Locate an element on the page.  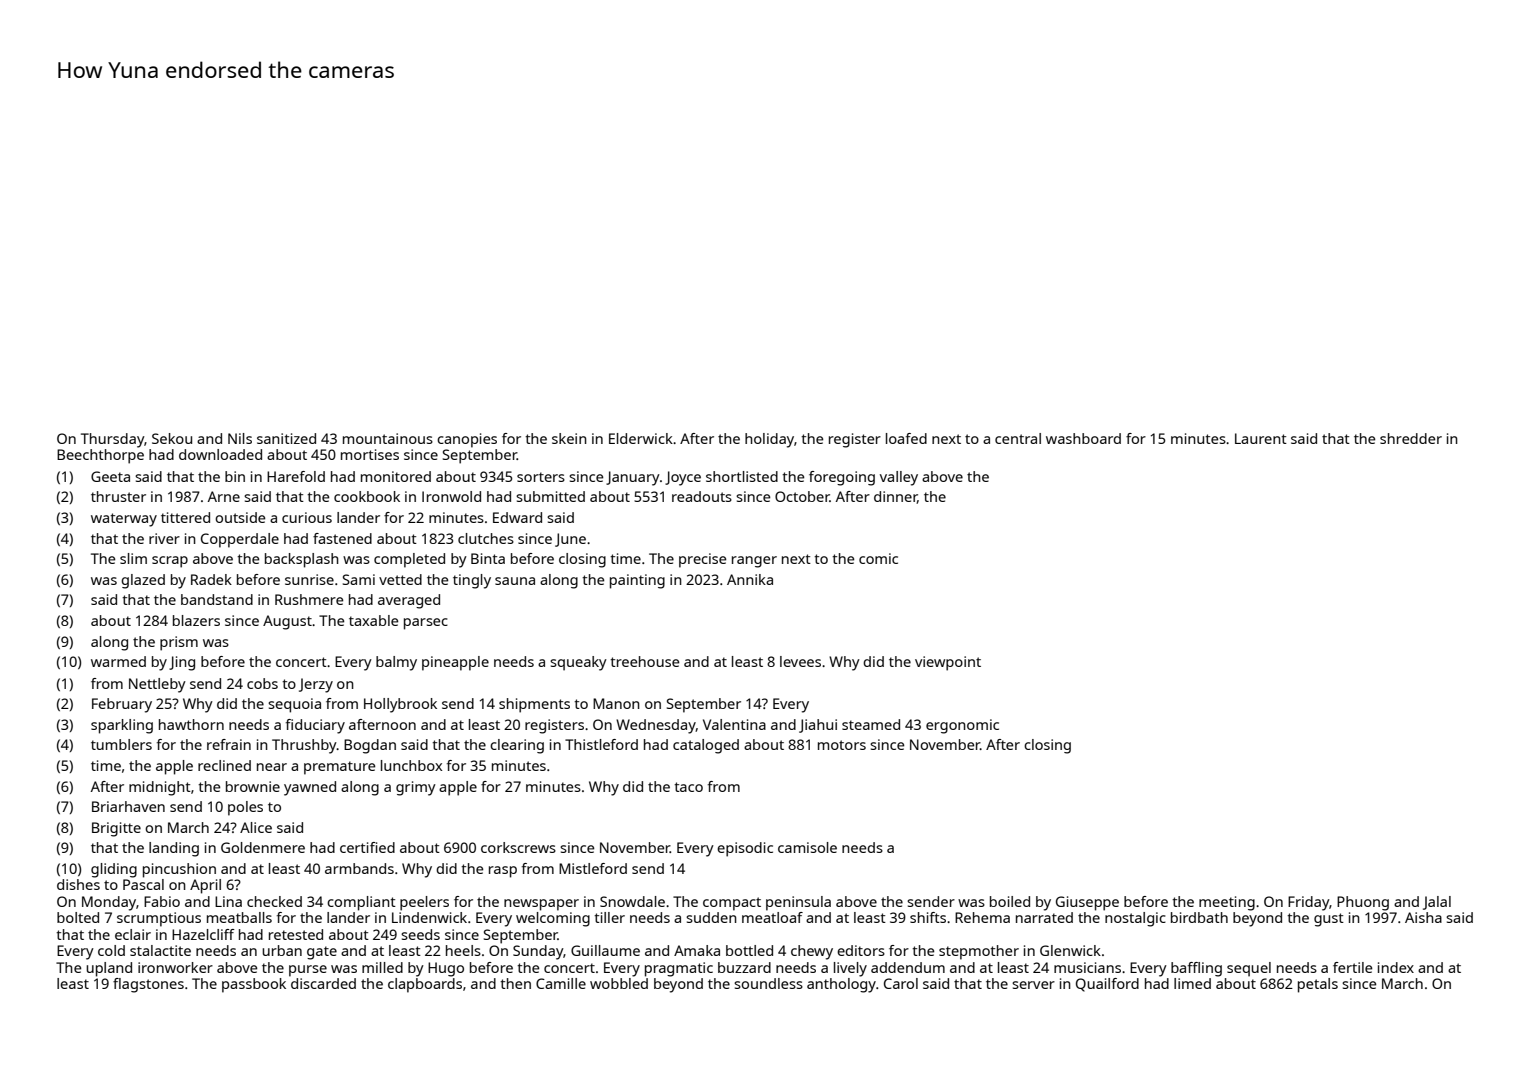
Friday is located at coordinates (1309, 903).
